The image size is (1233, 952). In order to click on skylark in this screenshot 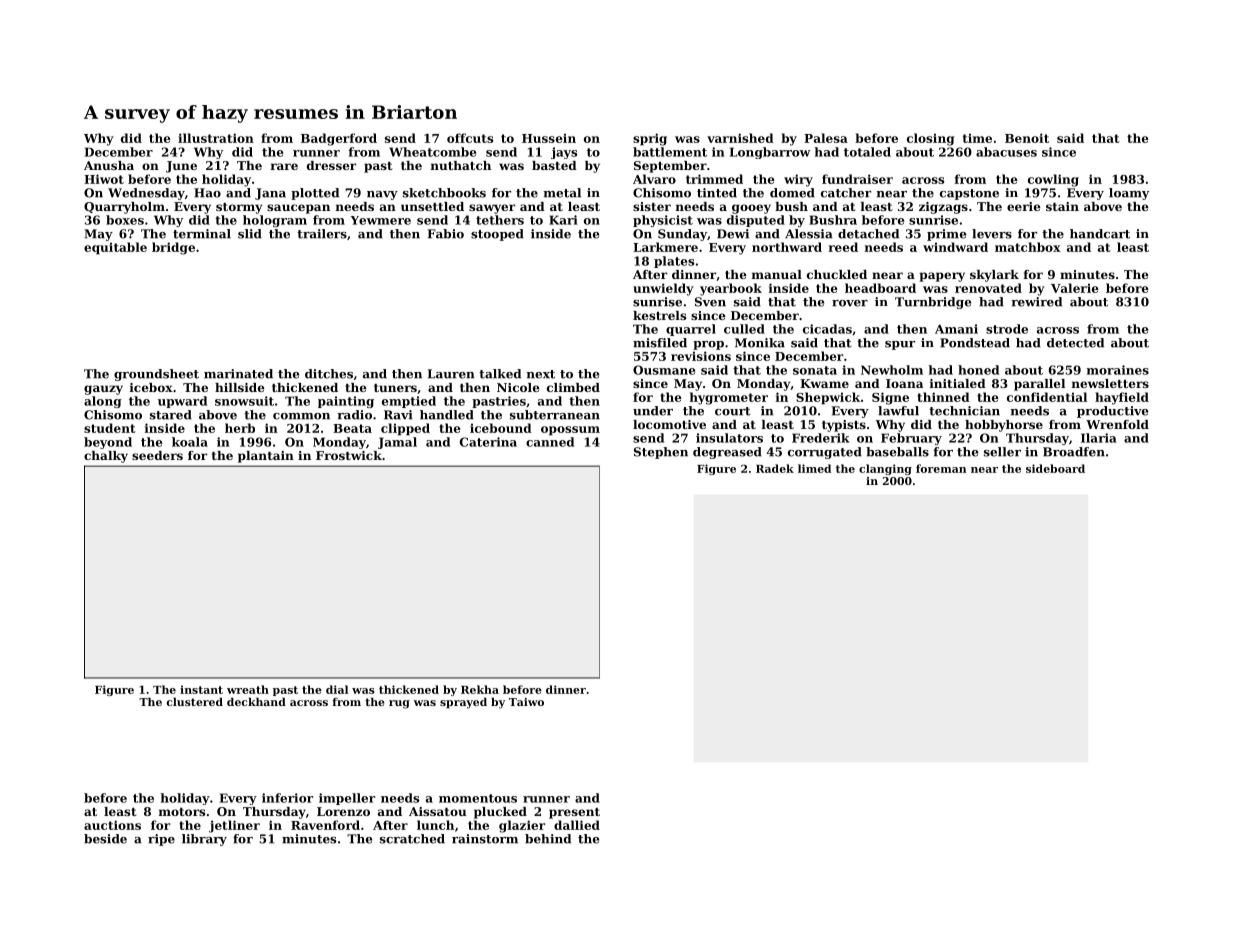, I will do `click(994, 276)`.
